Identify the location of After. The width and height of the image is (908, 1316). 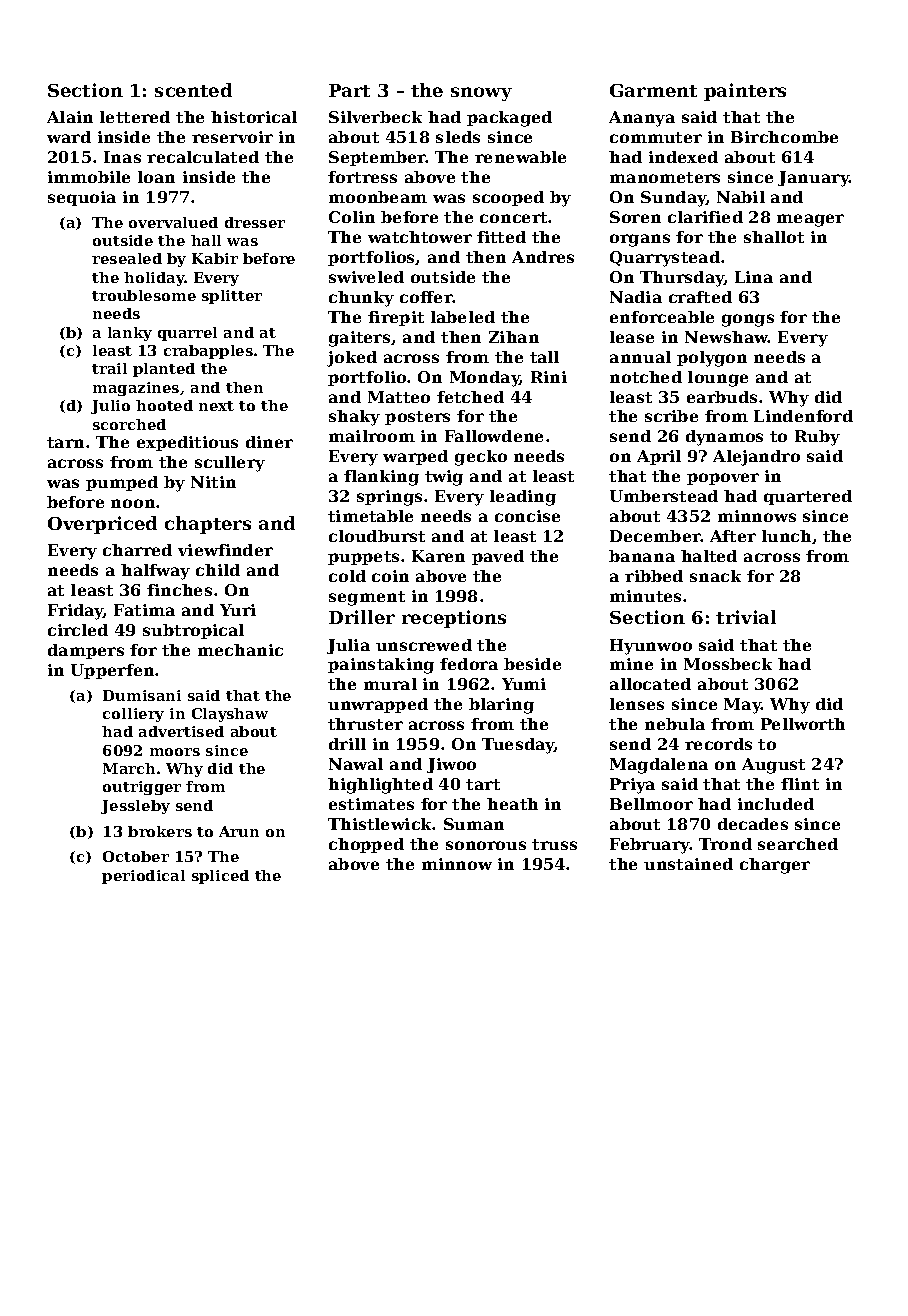
(733, 536).
